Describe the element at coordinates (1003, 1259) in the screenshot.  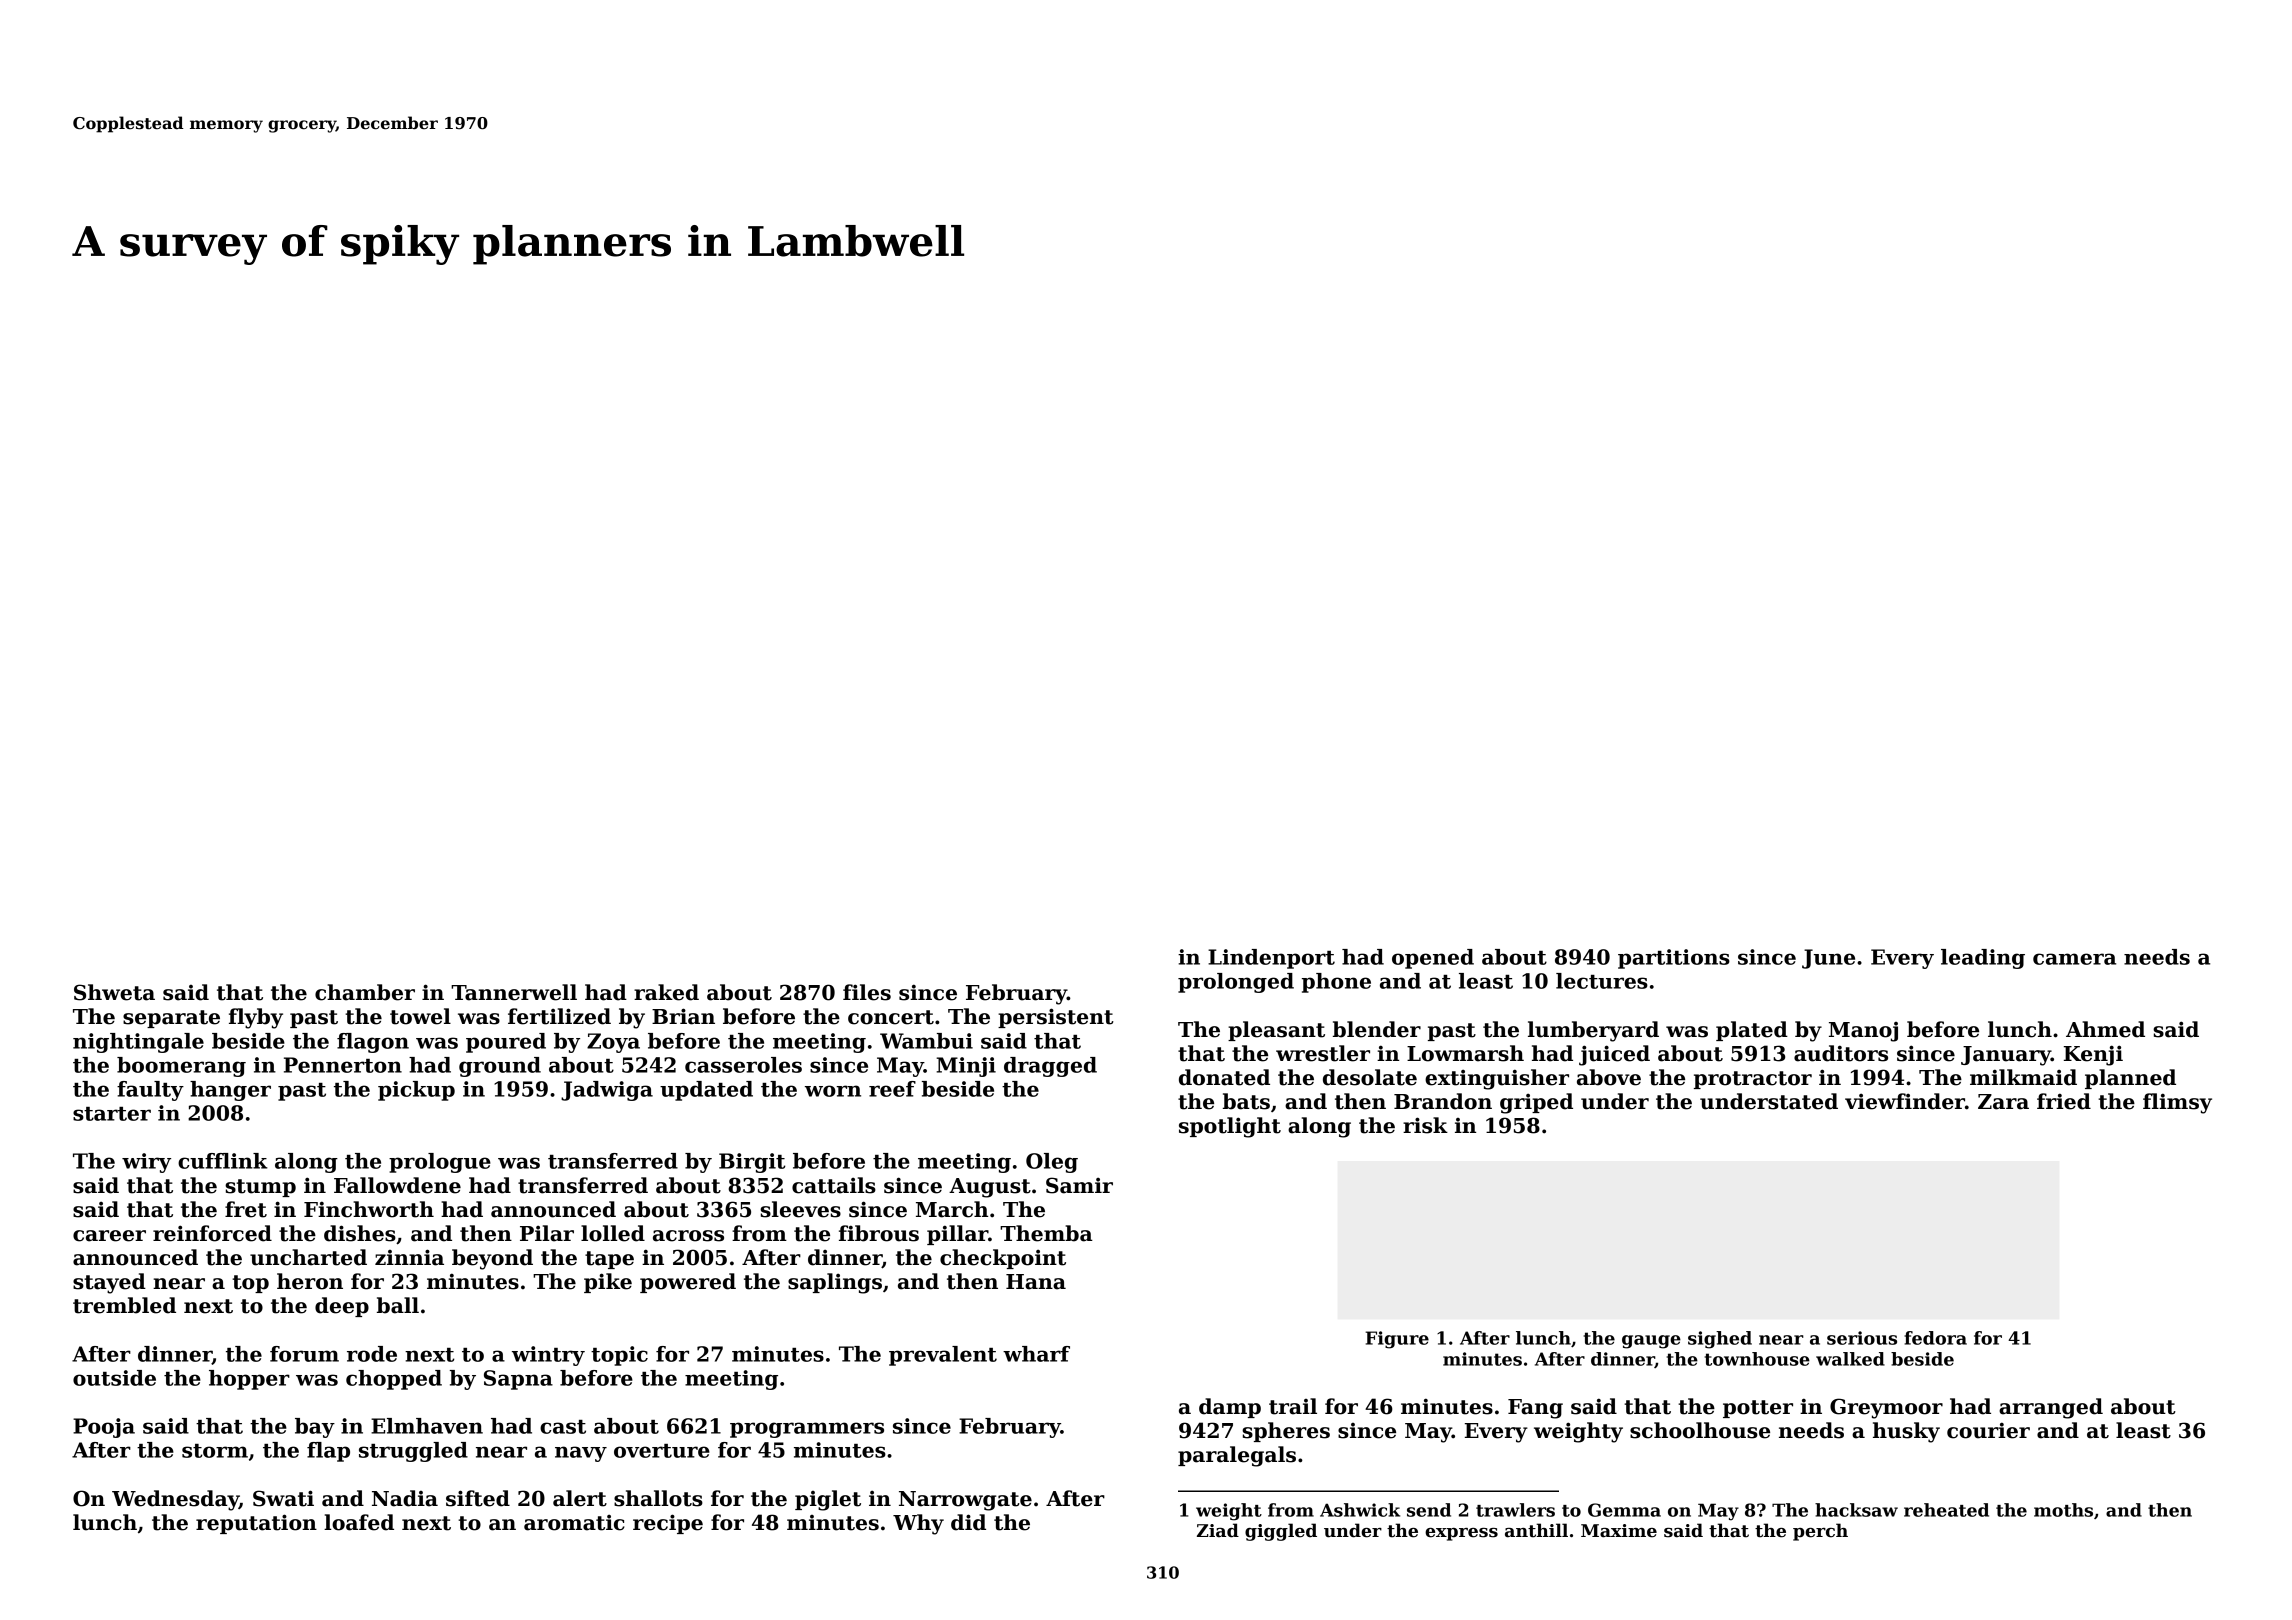
I see `checkpoint` at that location.
